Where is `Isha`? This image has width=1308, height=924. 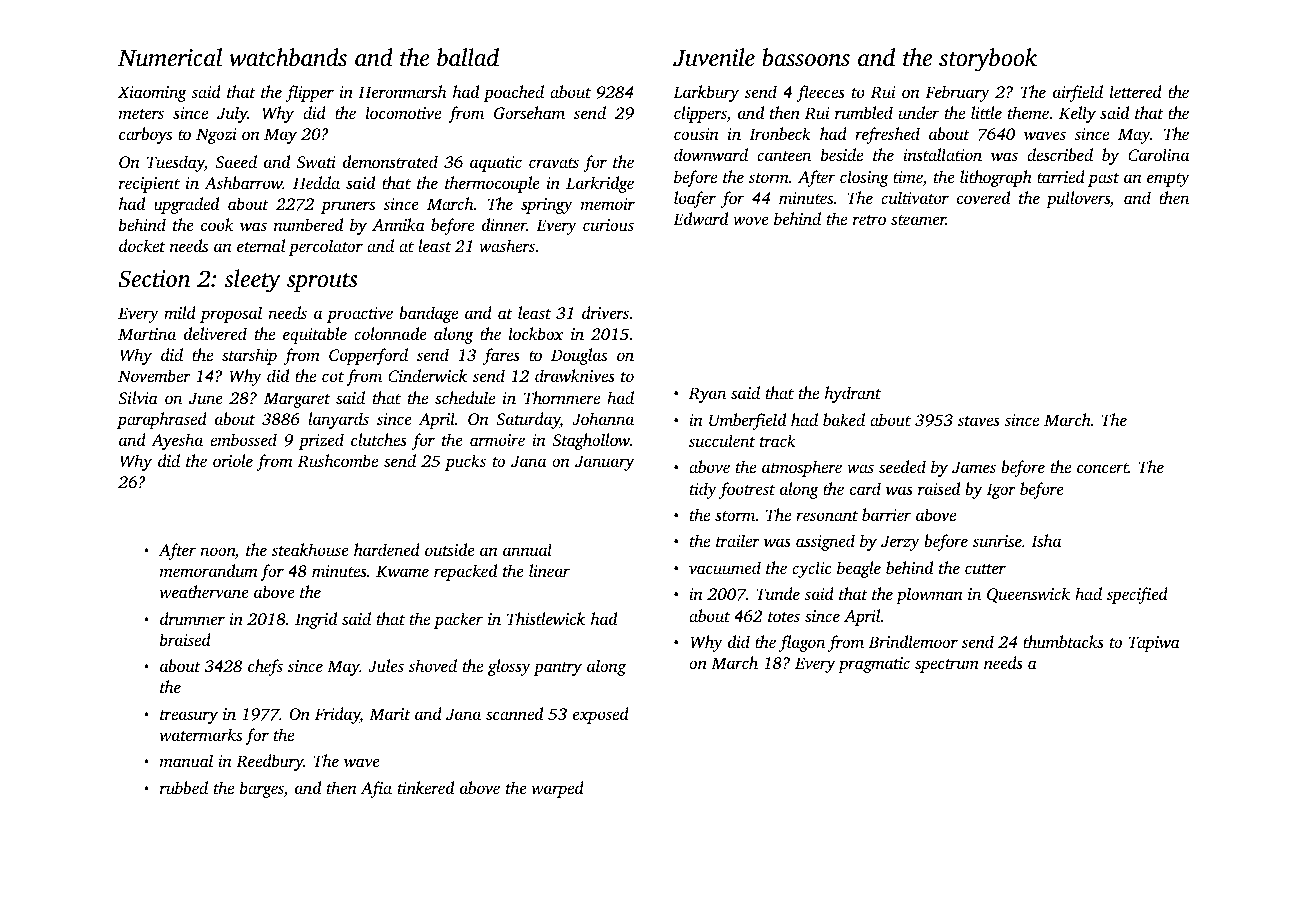
Isha is located at coordinates (1046, 540).
